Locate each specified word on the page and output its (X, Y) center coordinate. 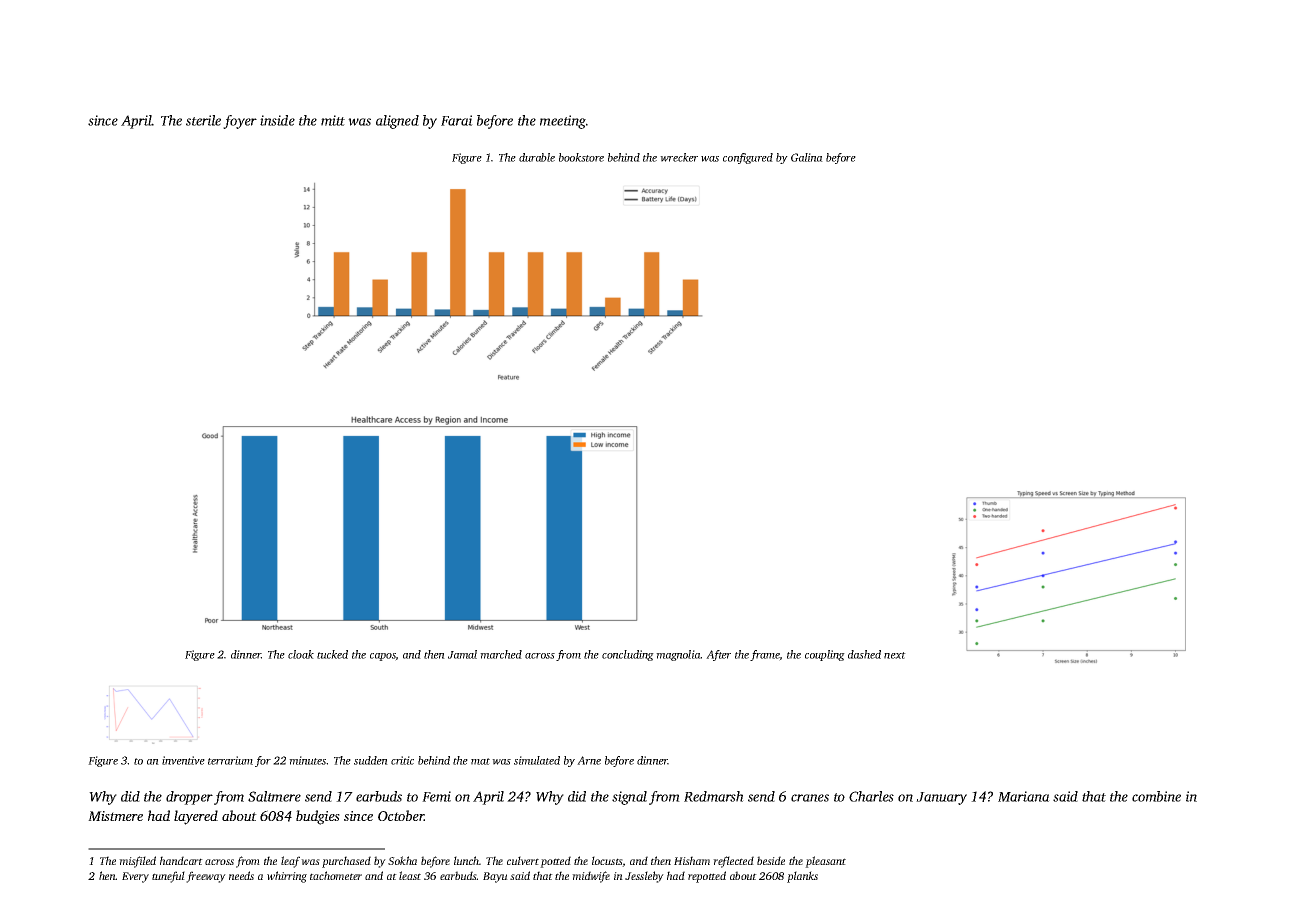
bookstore (581, 157)
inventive (183, 760)
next (895, 655)
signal (629, 798)
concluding (628, 655)
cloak (301, 654)
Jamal (462, 654)
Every (135, 877)
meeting (563, 122)
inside (277, 120)
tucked (332, 654)
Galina (807, 157)
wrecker (679, 157)
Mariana (1024, 796)
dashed (864, 654)
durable (537, 157)
